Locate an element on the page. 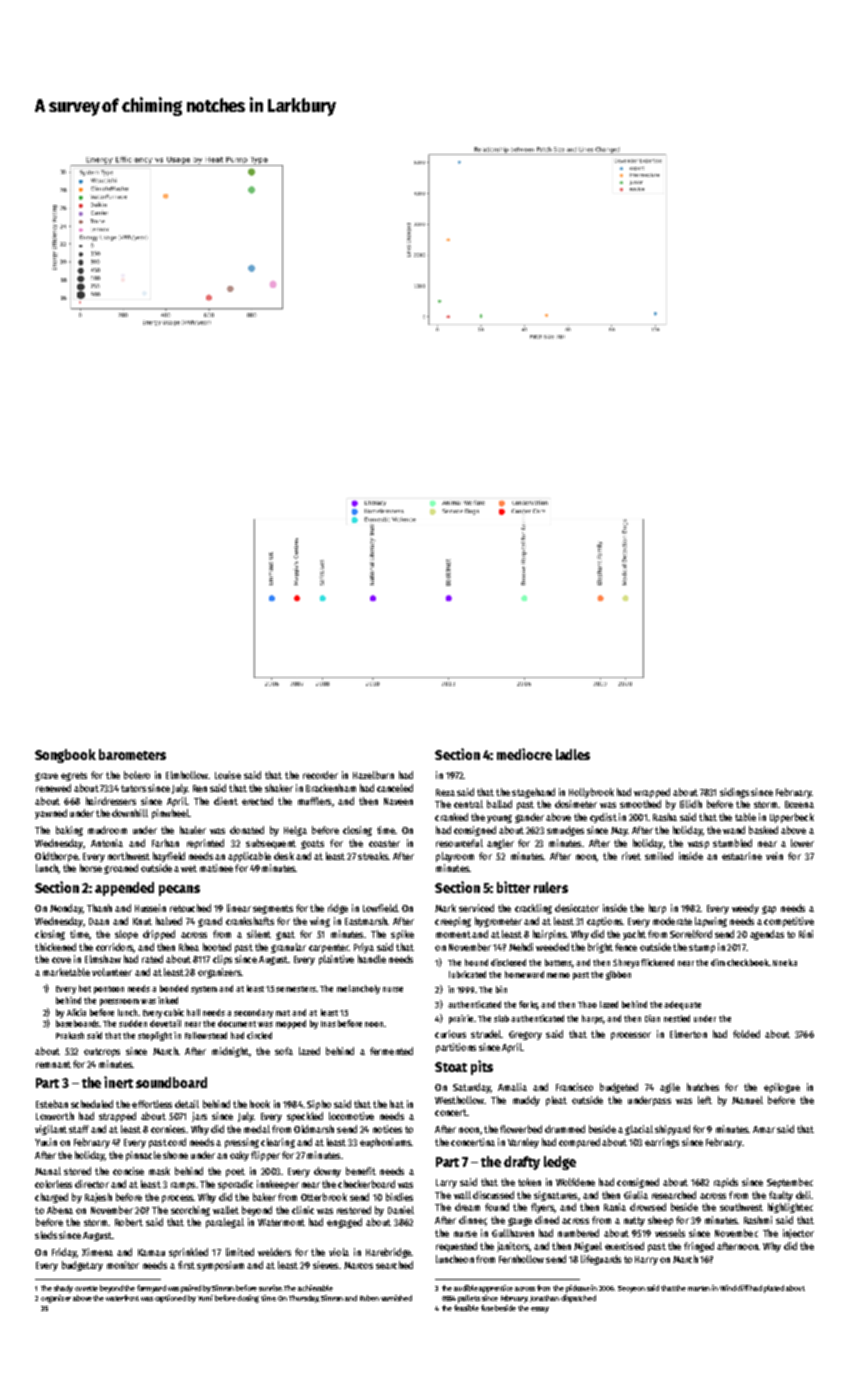  Esteban is located at coordinates (52, 1104).
